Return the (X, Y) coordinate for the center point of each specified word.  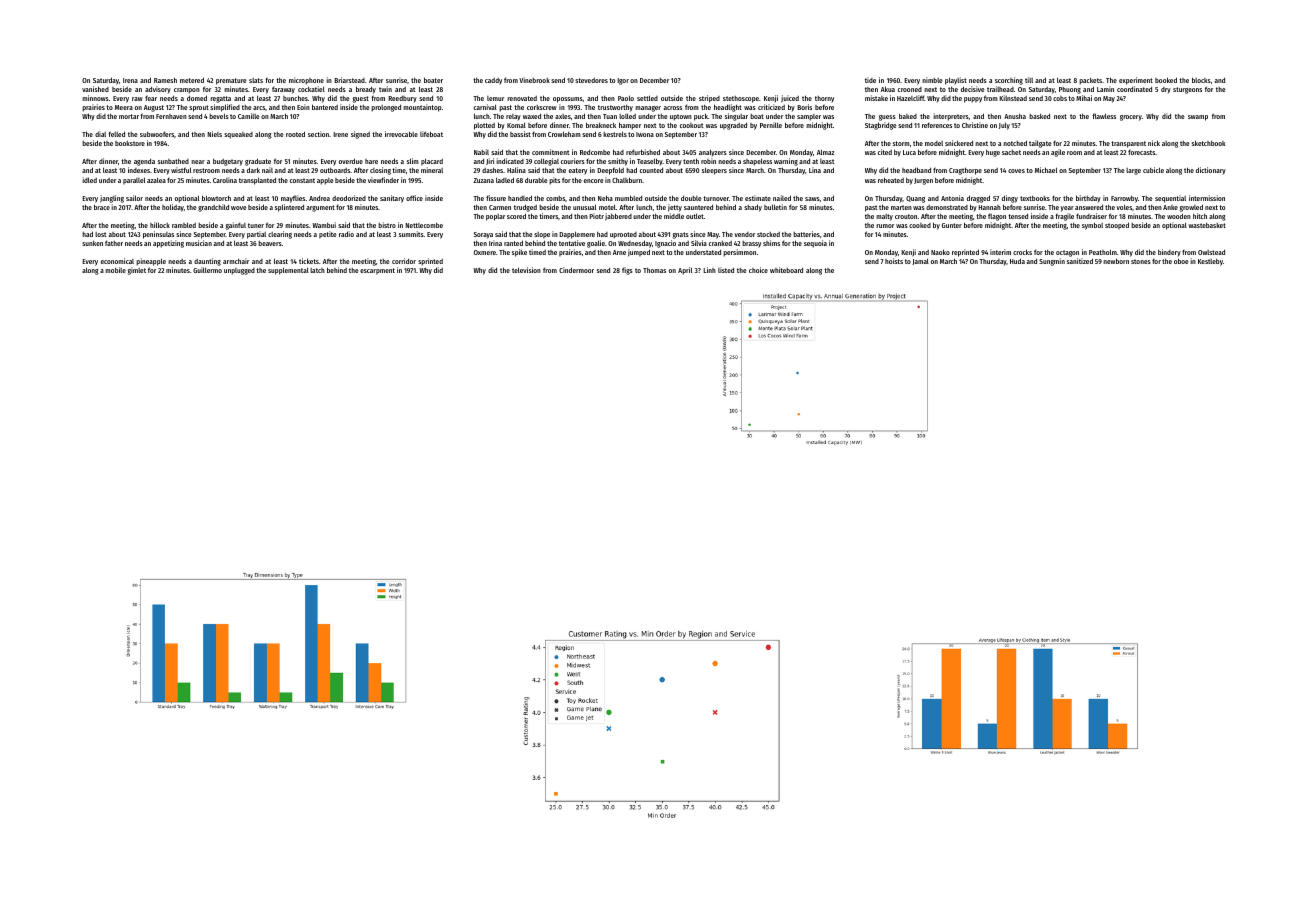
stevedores (591, 80)
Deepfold (610, 171)
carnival (485, 107)
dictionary (1211, 171)
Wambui (324, 225)
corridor (404, 261)
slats (256, 80)
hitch (1200, 216)
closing (380, 171)
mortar (129, 116)
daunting (207, 262)
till (1029, 80)
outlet (695, 216)
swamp (1198, 118)
